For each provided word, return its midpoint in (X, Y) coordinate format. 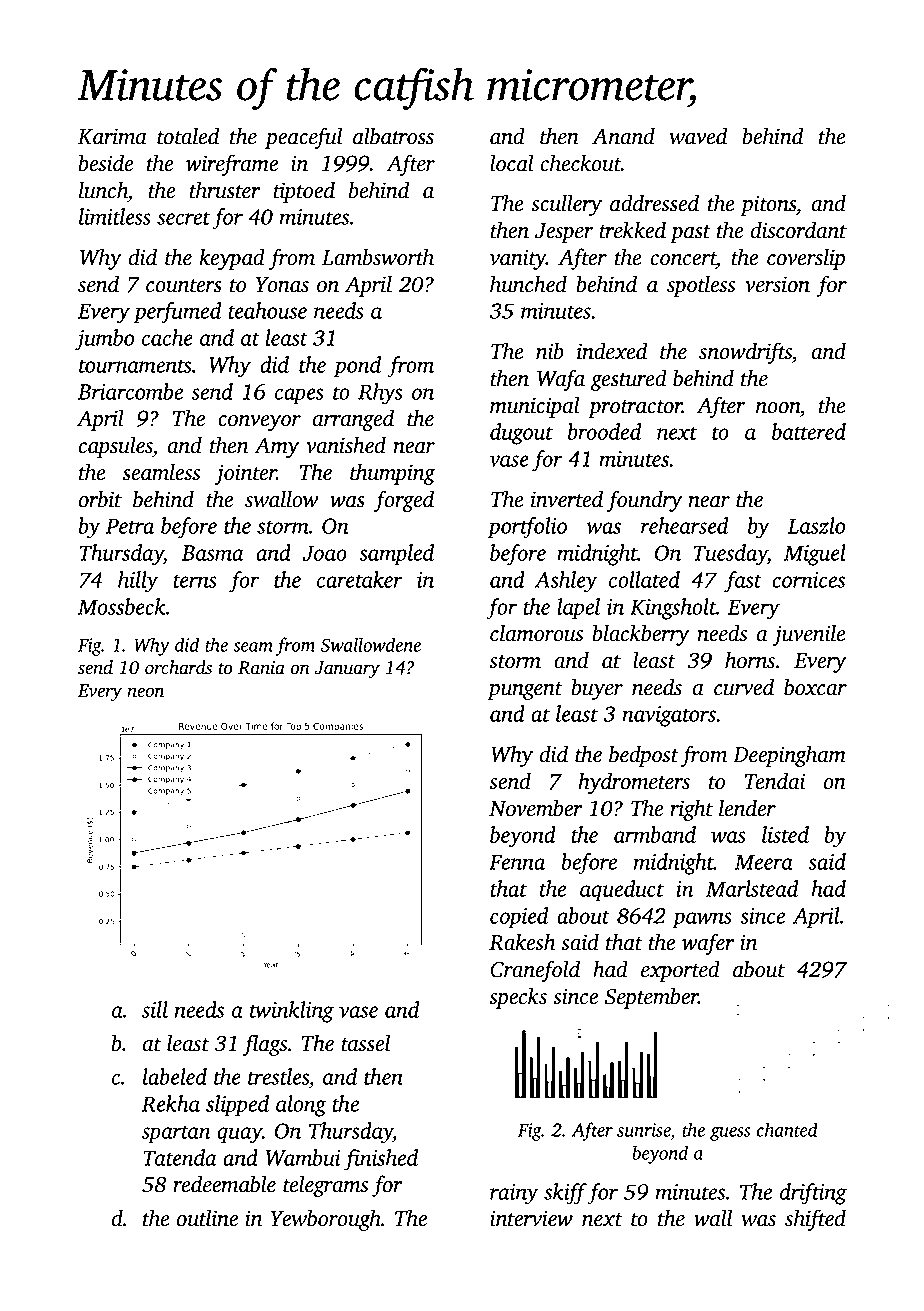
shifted (815, 1220)
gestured (629, 380)
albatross (393, 136)
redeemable (224, 1184)
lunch (103, 190)
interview (531, 1218)
